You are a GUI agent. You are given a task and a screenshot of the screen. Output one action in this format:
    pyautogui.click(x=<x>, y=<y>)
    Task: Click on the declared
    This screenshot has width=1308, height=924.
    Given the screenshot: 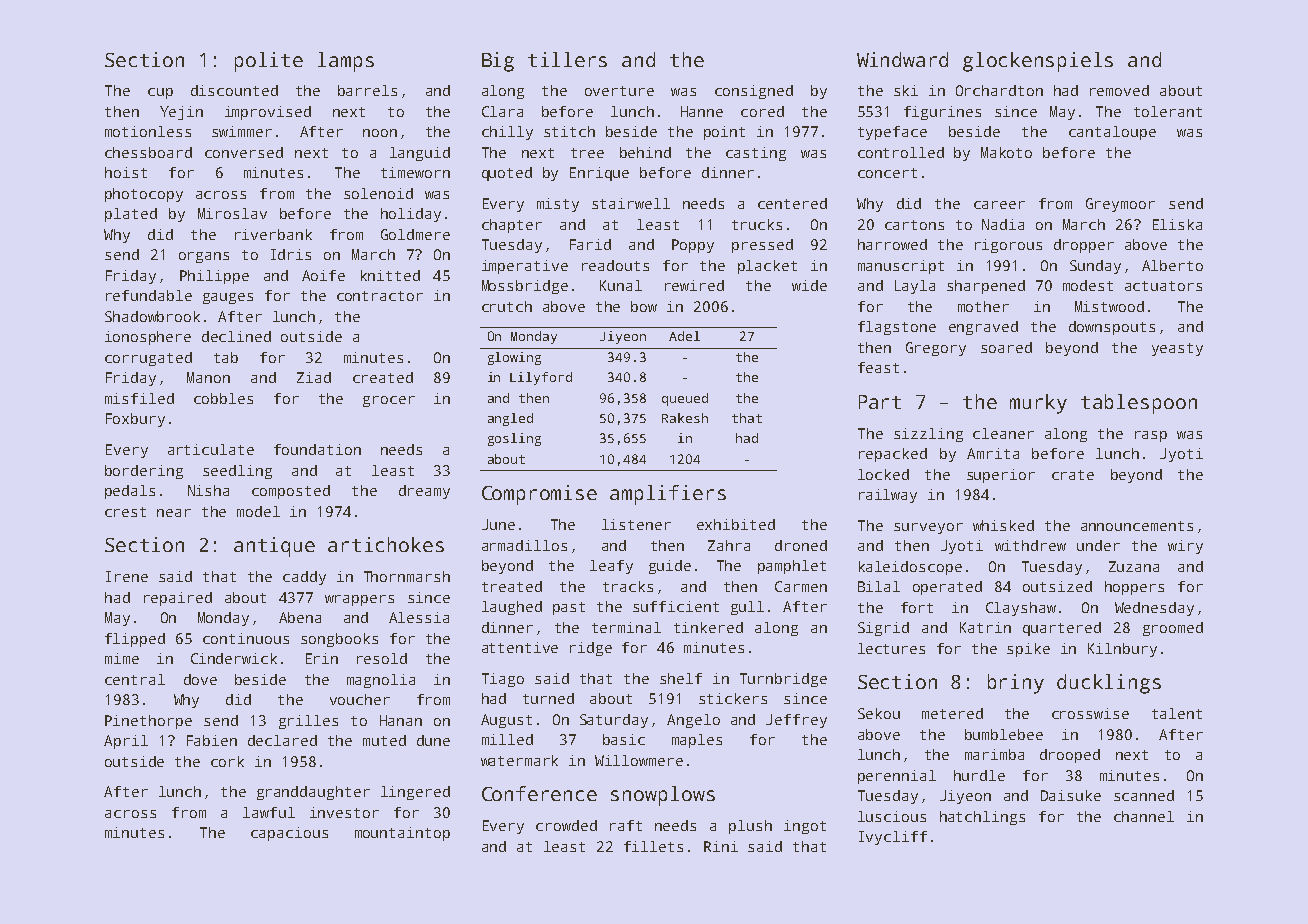 What is the action you would take?
    pyautogui.click(x=282, y=740)
